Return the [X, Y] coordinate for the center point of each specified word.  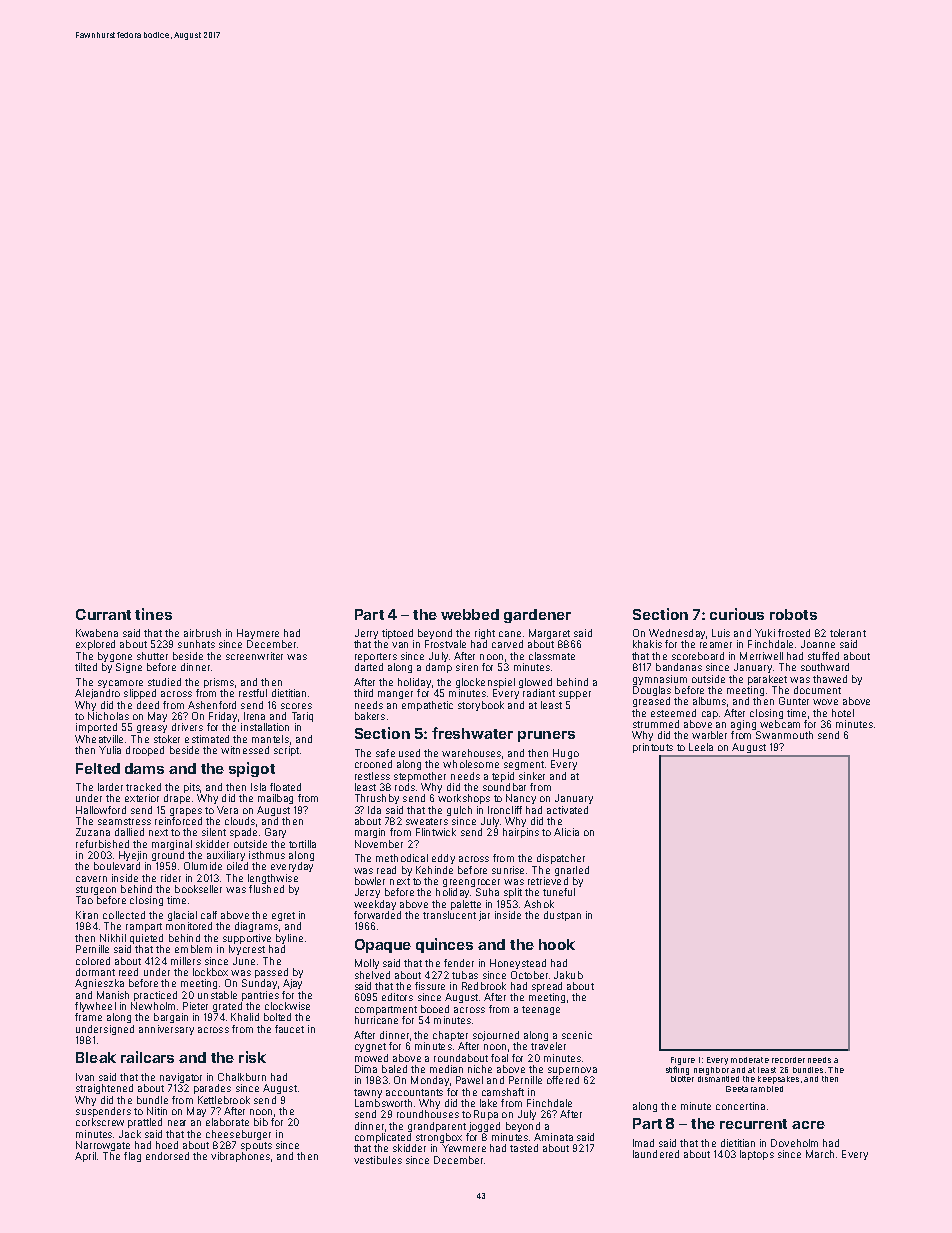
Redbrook [484, 986]
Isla [258, 787]
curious [737, 614]
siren [467, 667]
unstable [217, 995]
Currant [103, 614]
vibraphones [240, 1157]
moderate [750, 1060]
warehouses [471, 753]
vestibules [378, 1160]
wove [825, 702]
